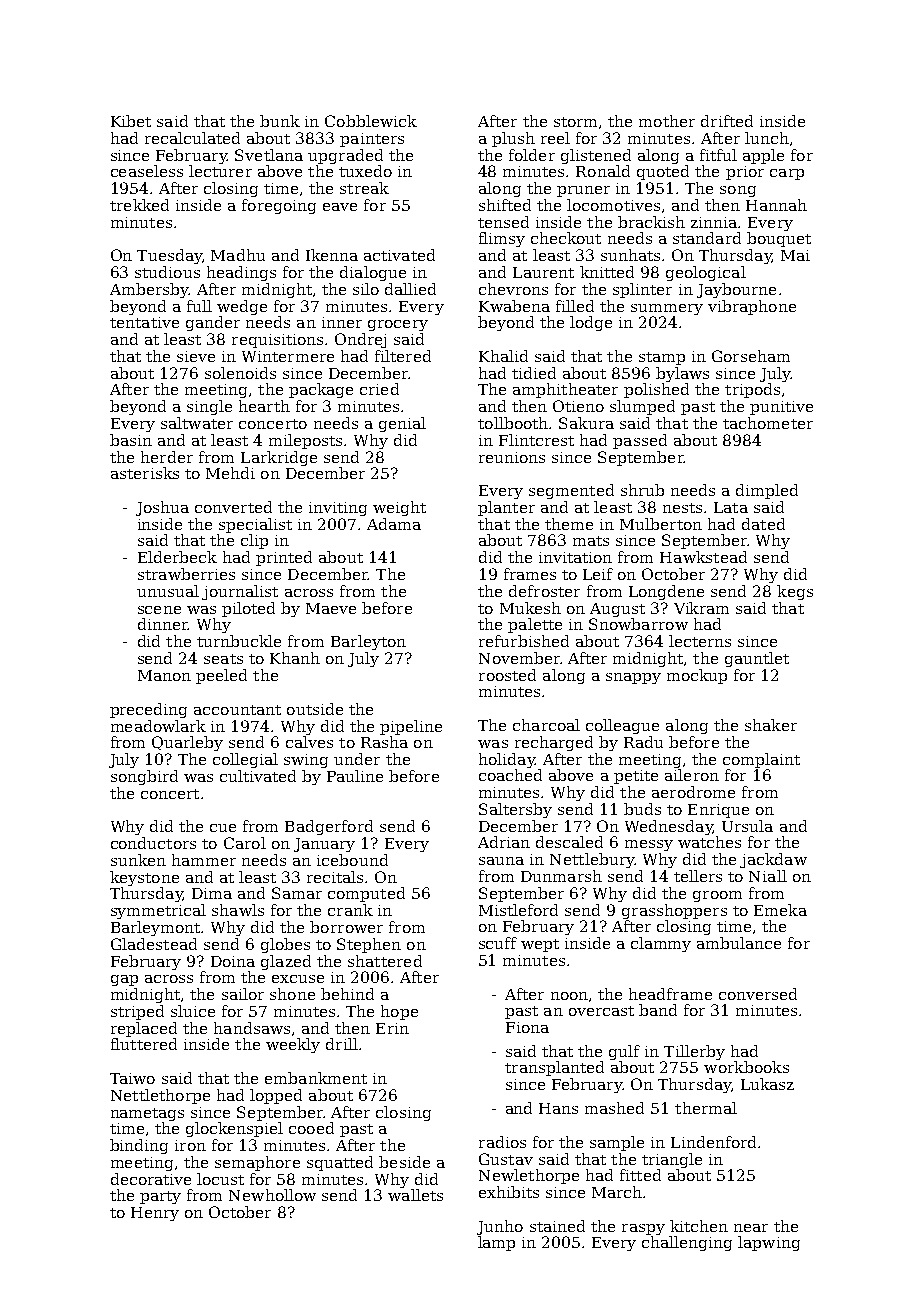 The height and width of the screenshot is (1308, 924). Describe the element at coordinates (530, 608) in the screenshot. I see `Mukesh` at that location.
